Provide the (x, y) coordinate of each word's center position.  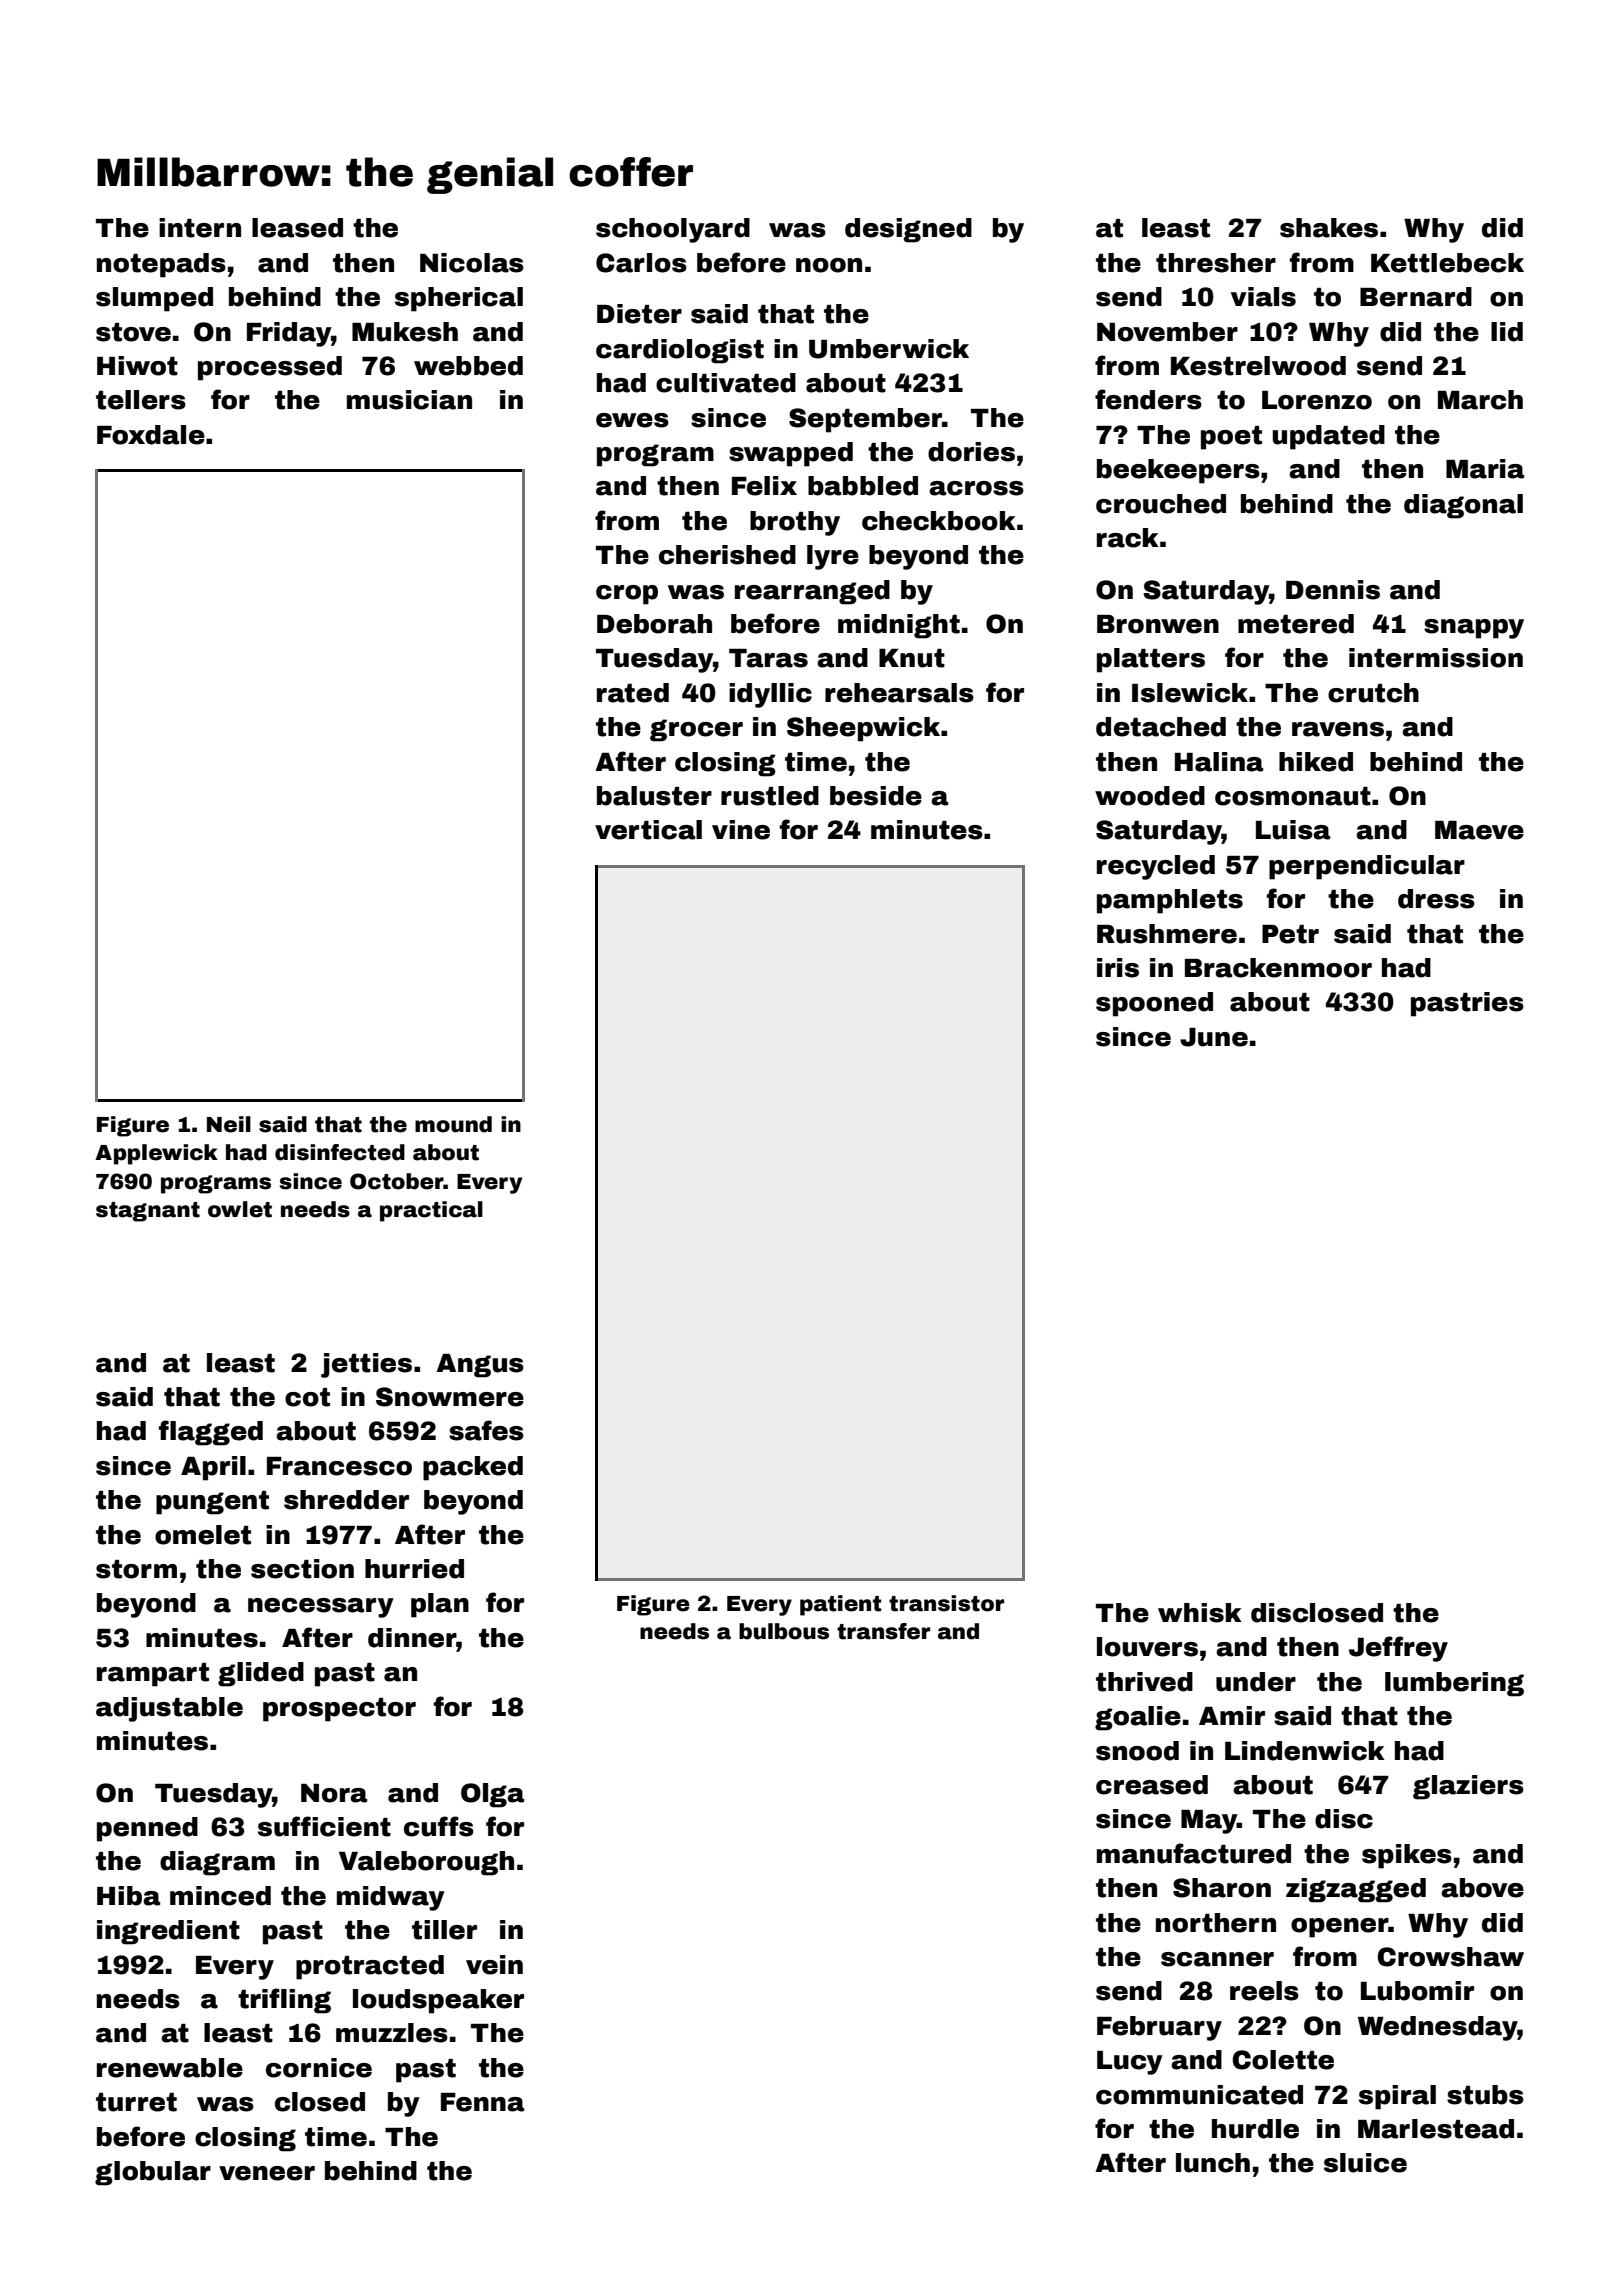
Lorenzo (1317, 400)
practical (431, 1211)
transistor (946, 1603)
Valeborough (426, 1863)
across (976, 488)
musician (409, 400)
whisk (1200, 1613)
